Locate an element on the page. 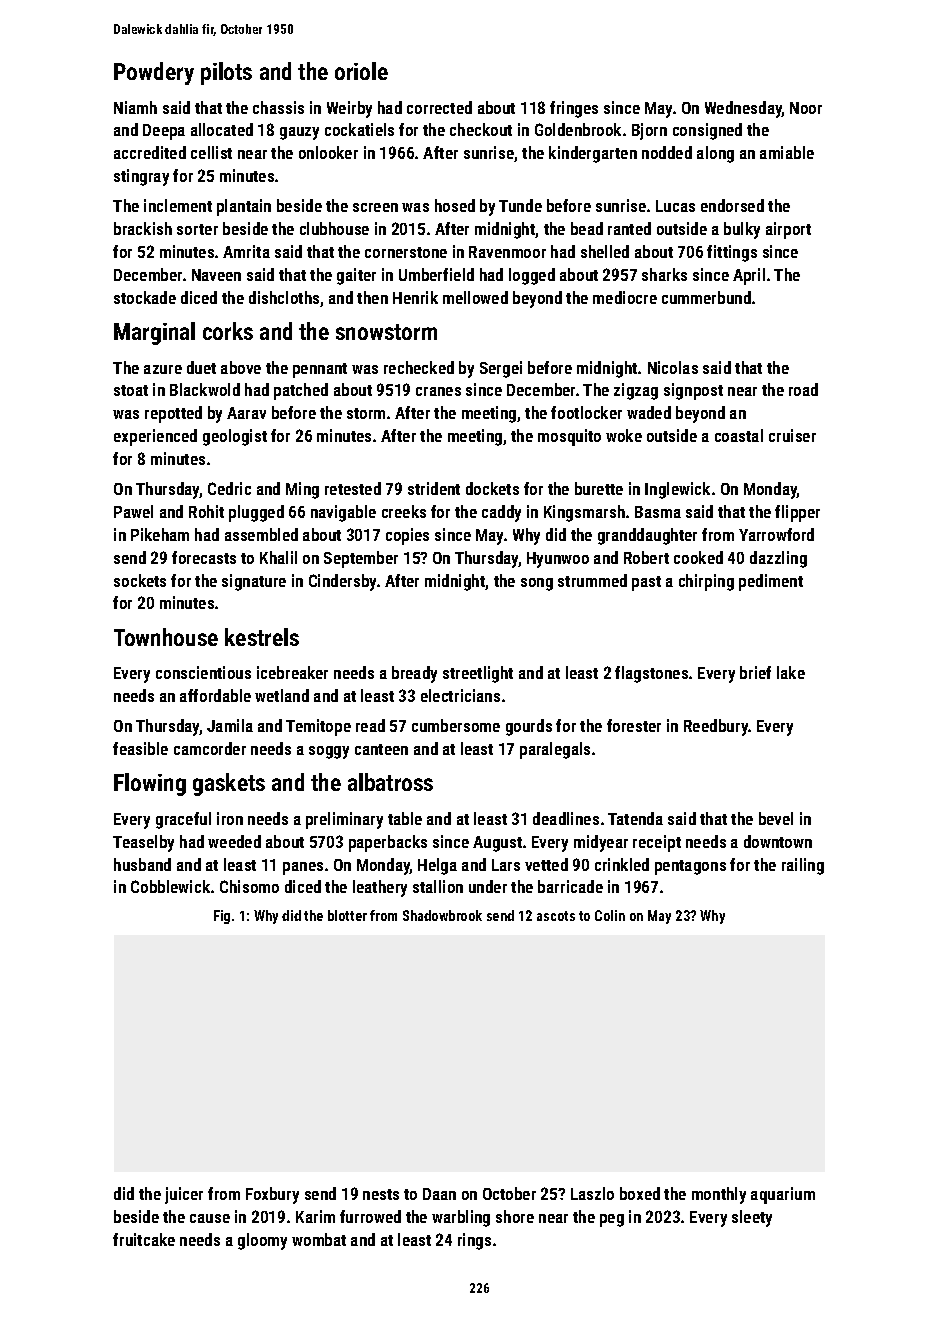 This image has height=1333, width=939. aquarium is located at coordinates (783, 1195).
